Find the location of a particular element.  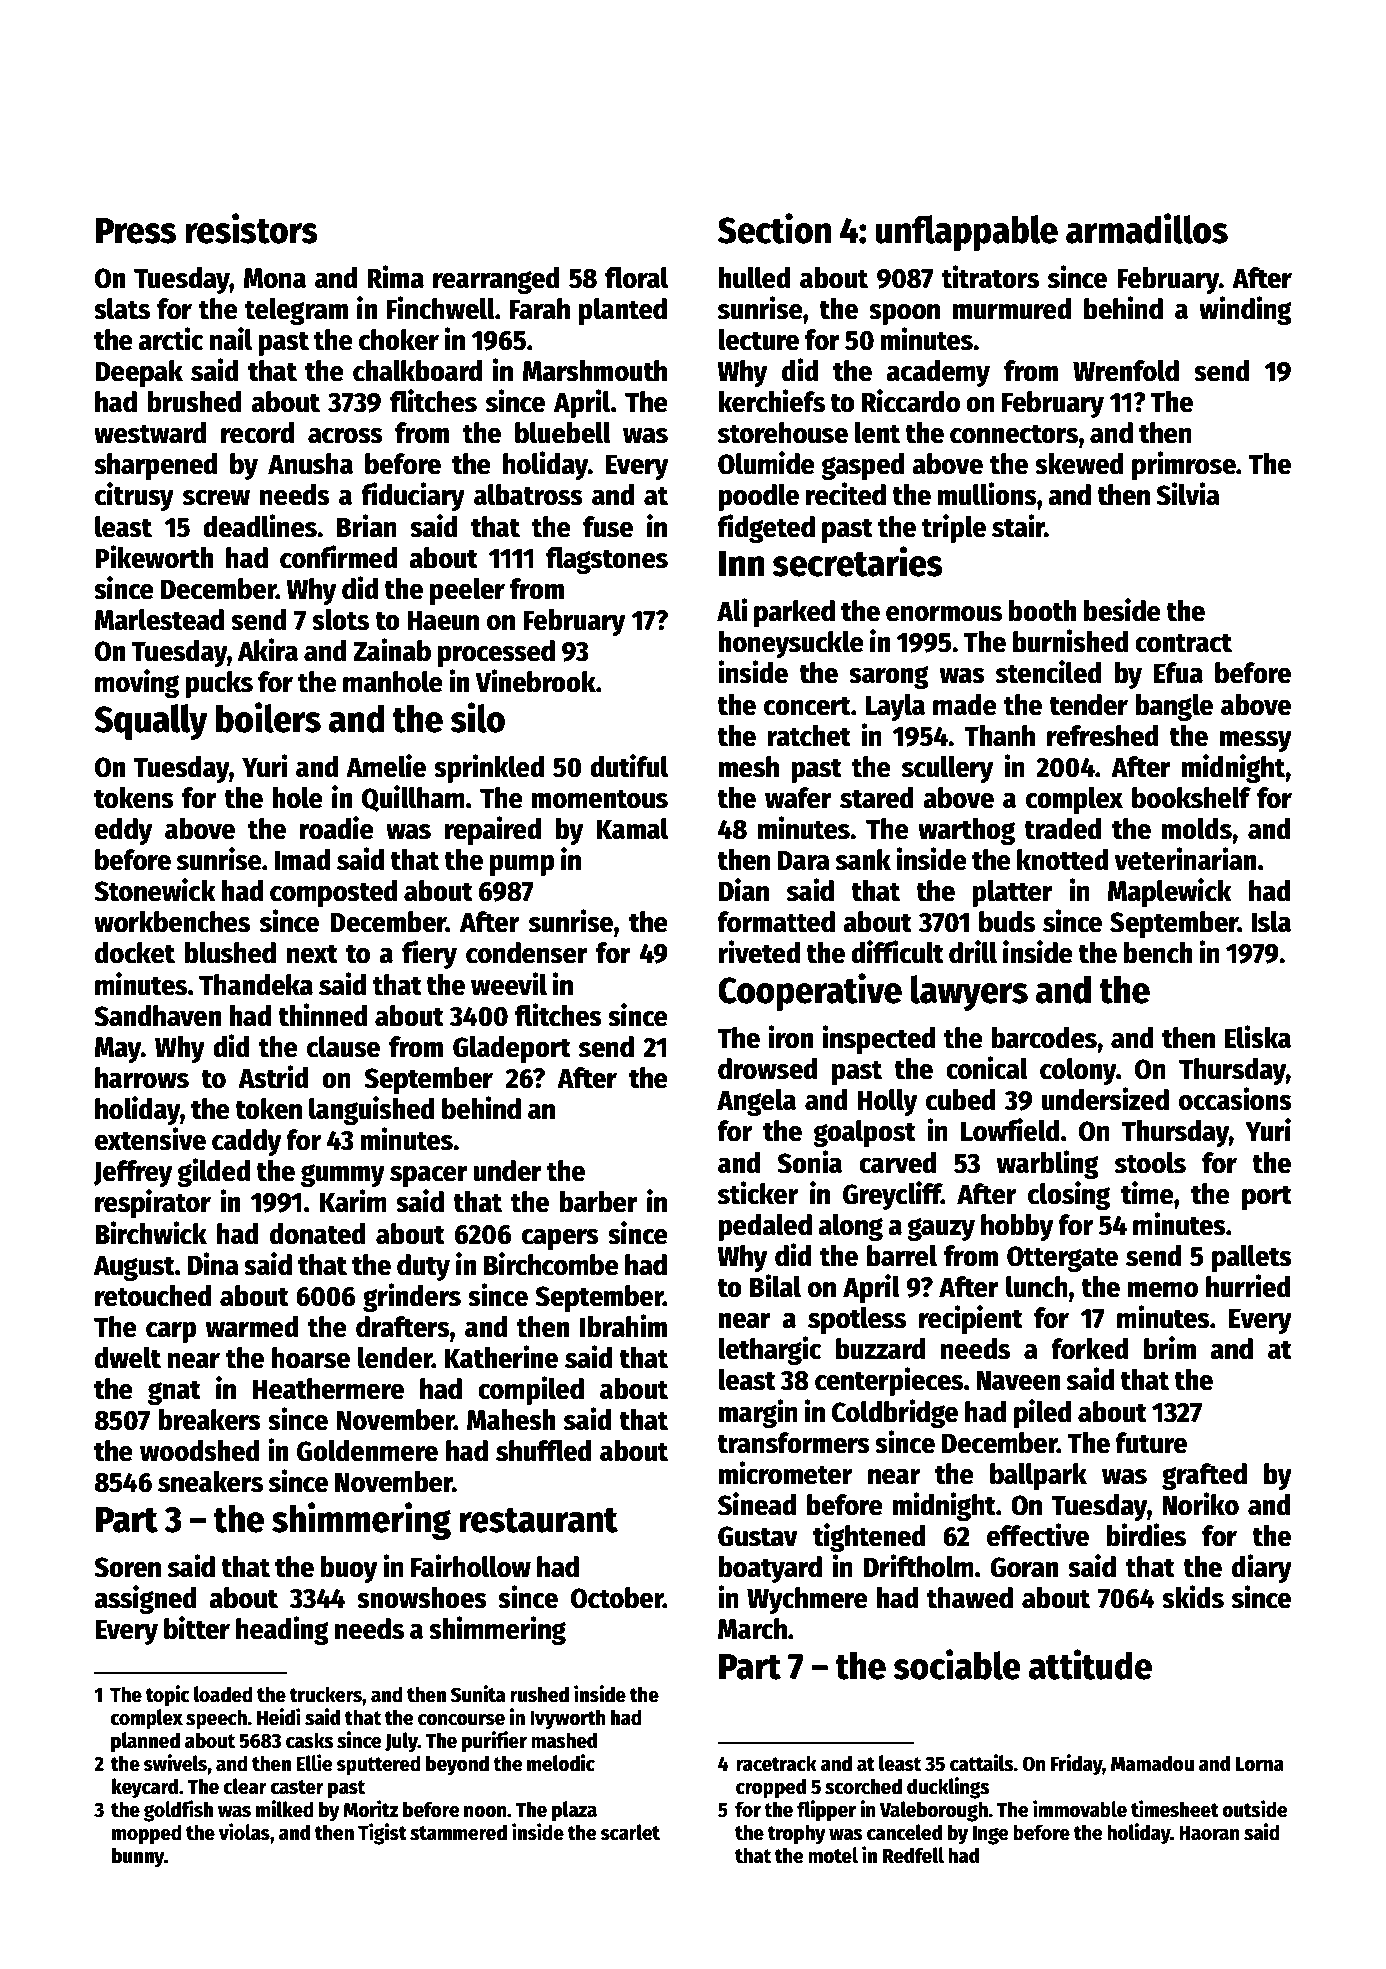

resistors is located at coordinates (251, 228).
